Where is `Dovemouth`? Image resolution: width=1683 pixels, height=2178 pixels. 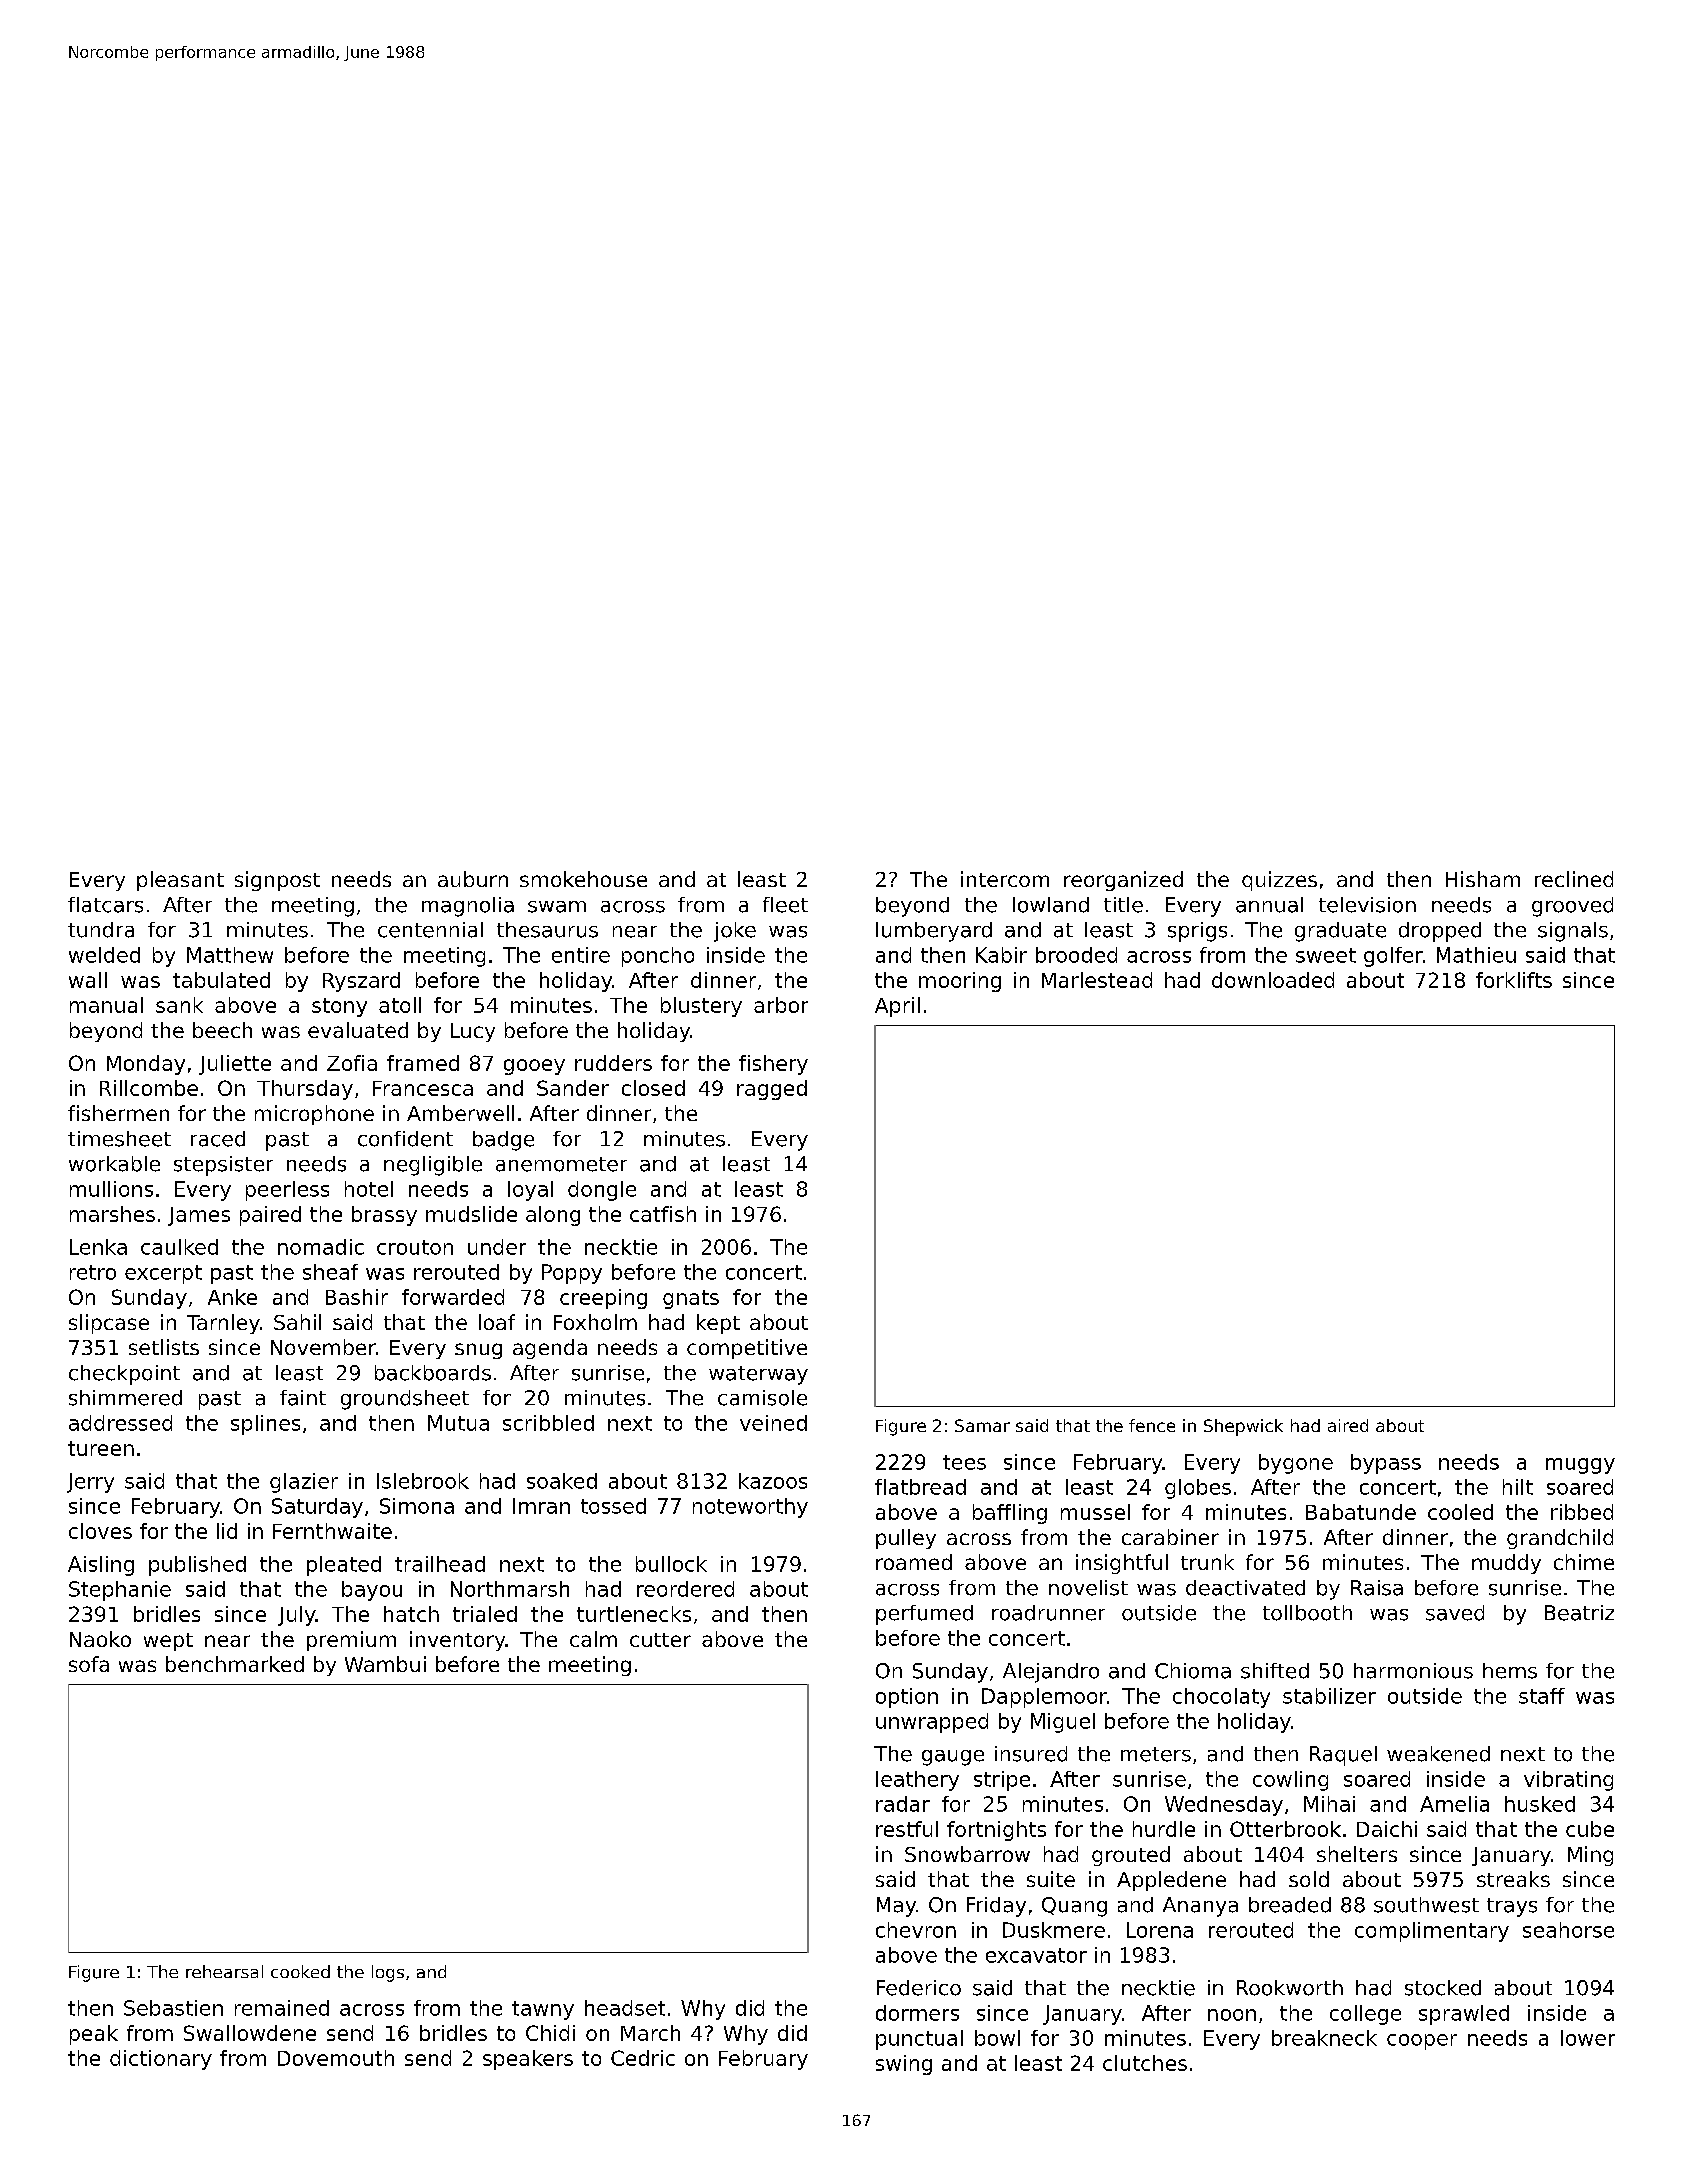
Dovemouth is located at coordinates (336, 2058).
